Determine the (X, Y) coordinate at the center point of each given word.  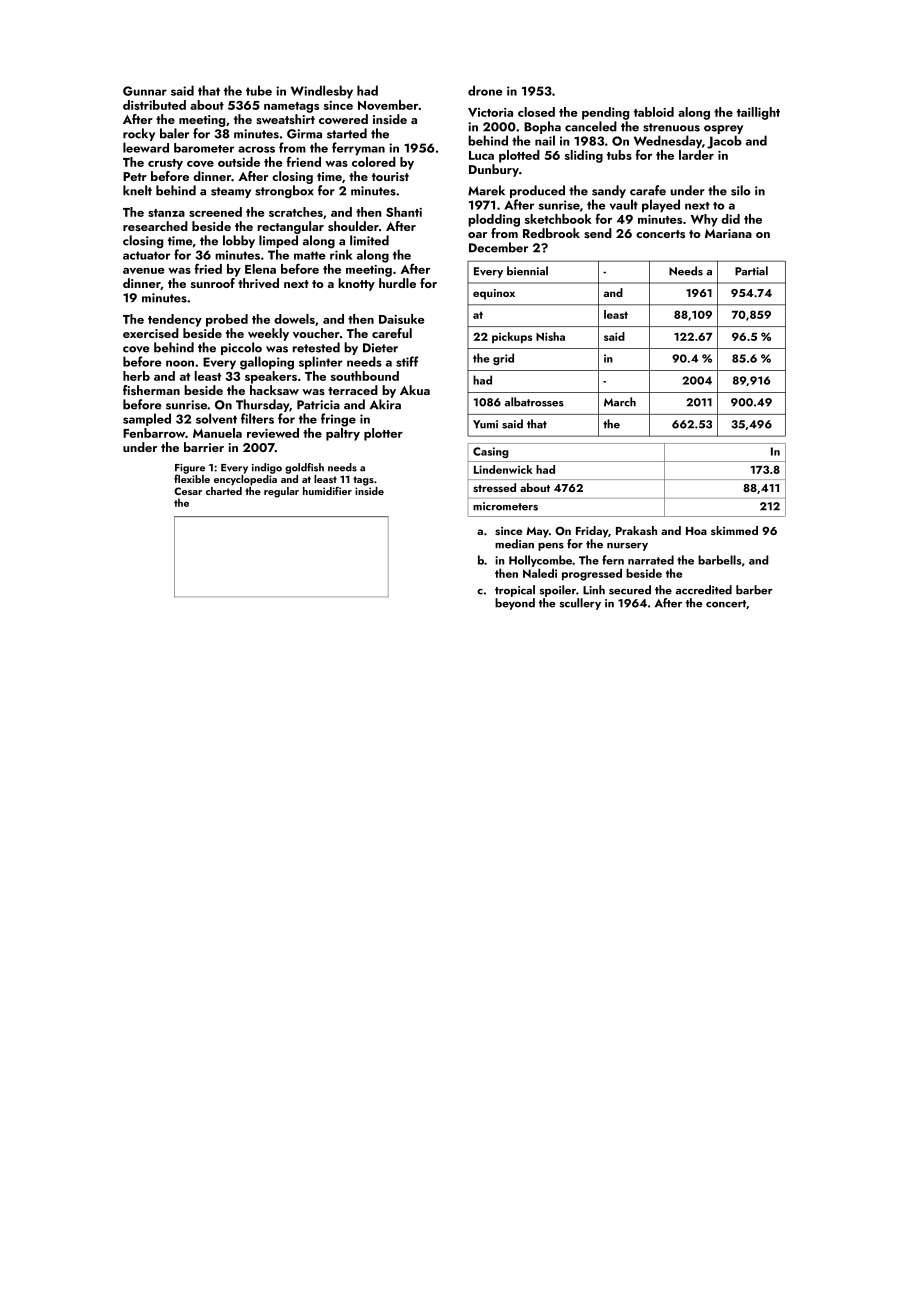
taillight (758, 113)
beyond (515, 604)
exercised (151, 333)
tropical (515, 591)
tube (259, 90)
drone (485, 90)
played (661, 206)
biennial (527, 271)
